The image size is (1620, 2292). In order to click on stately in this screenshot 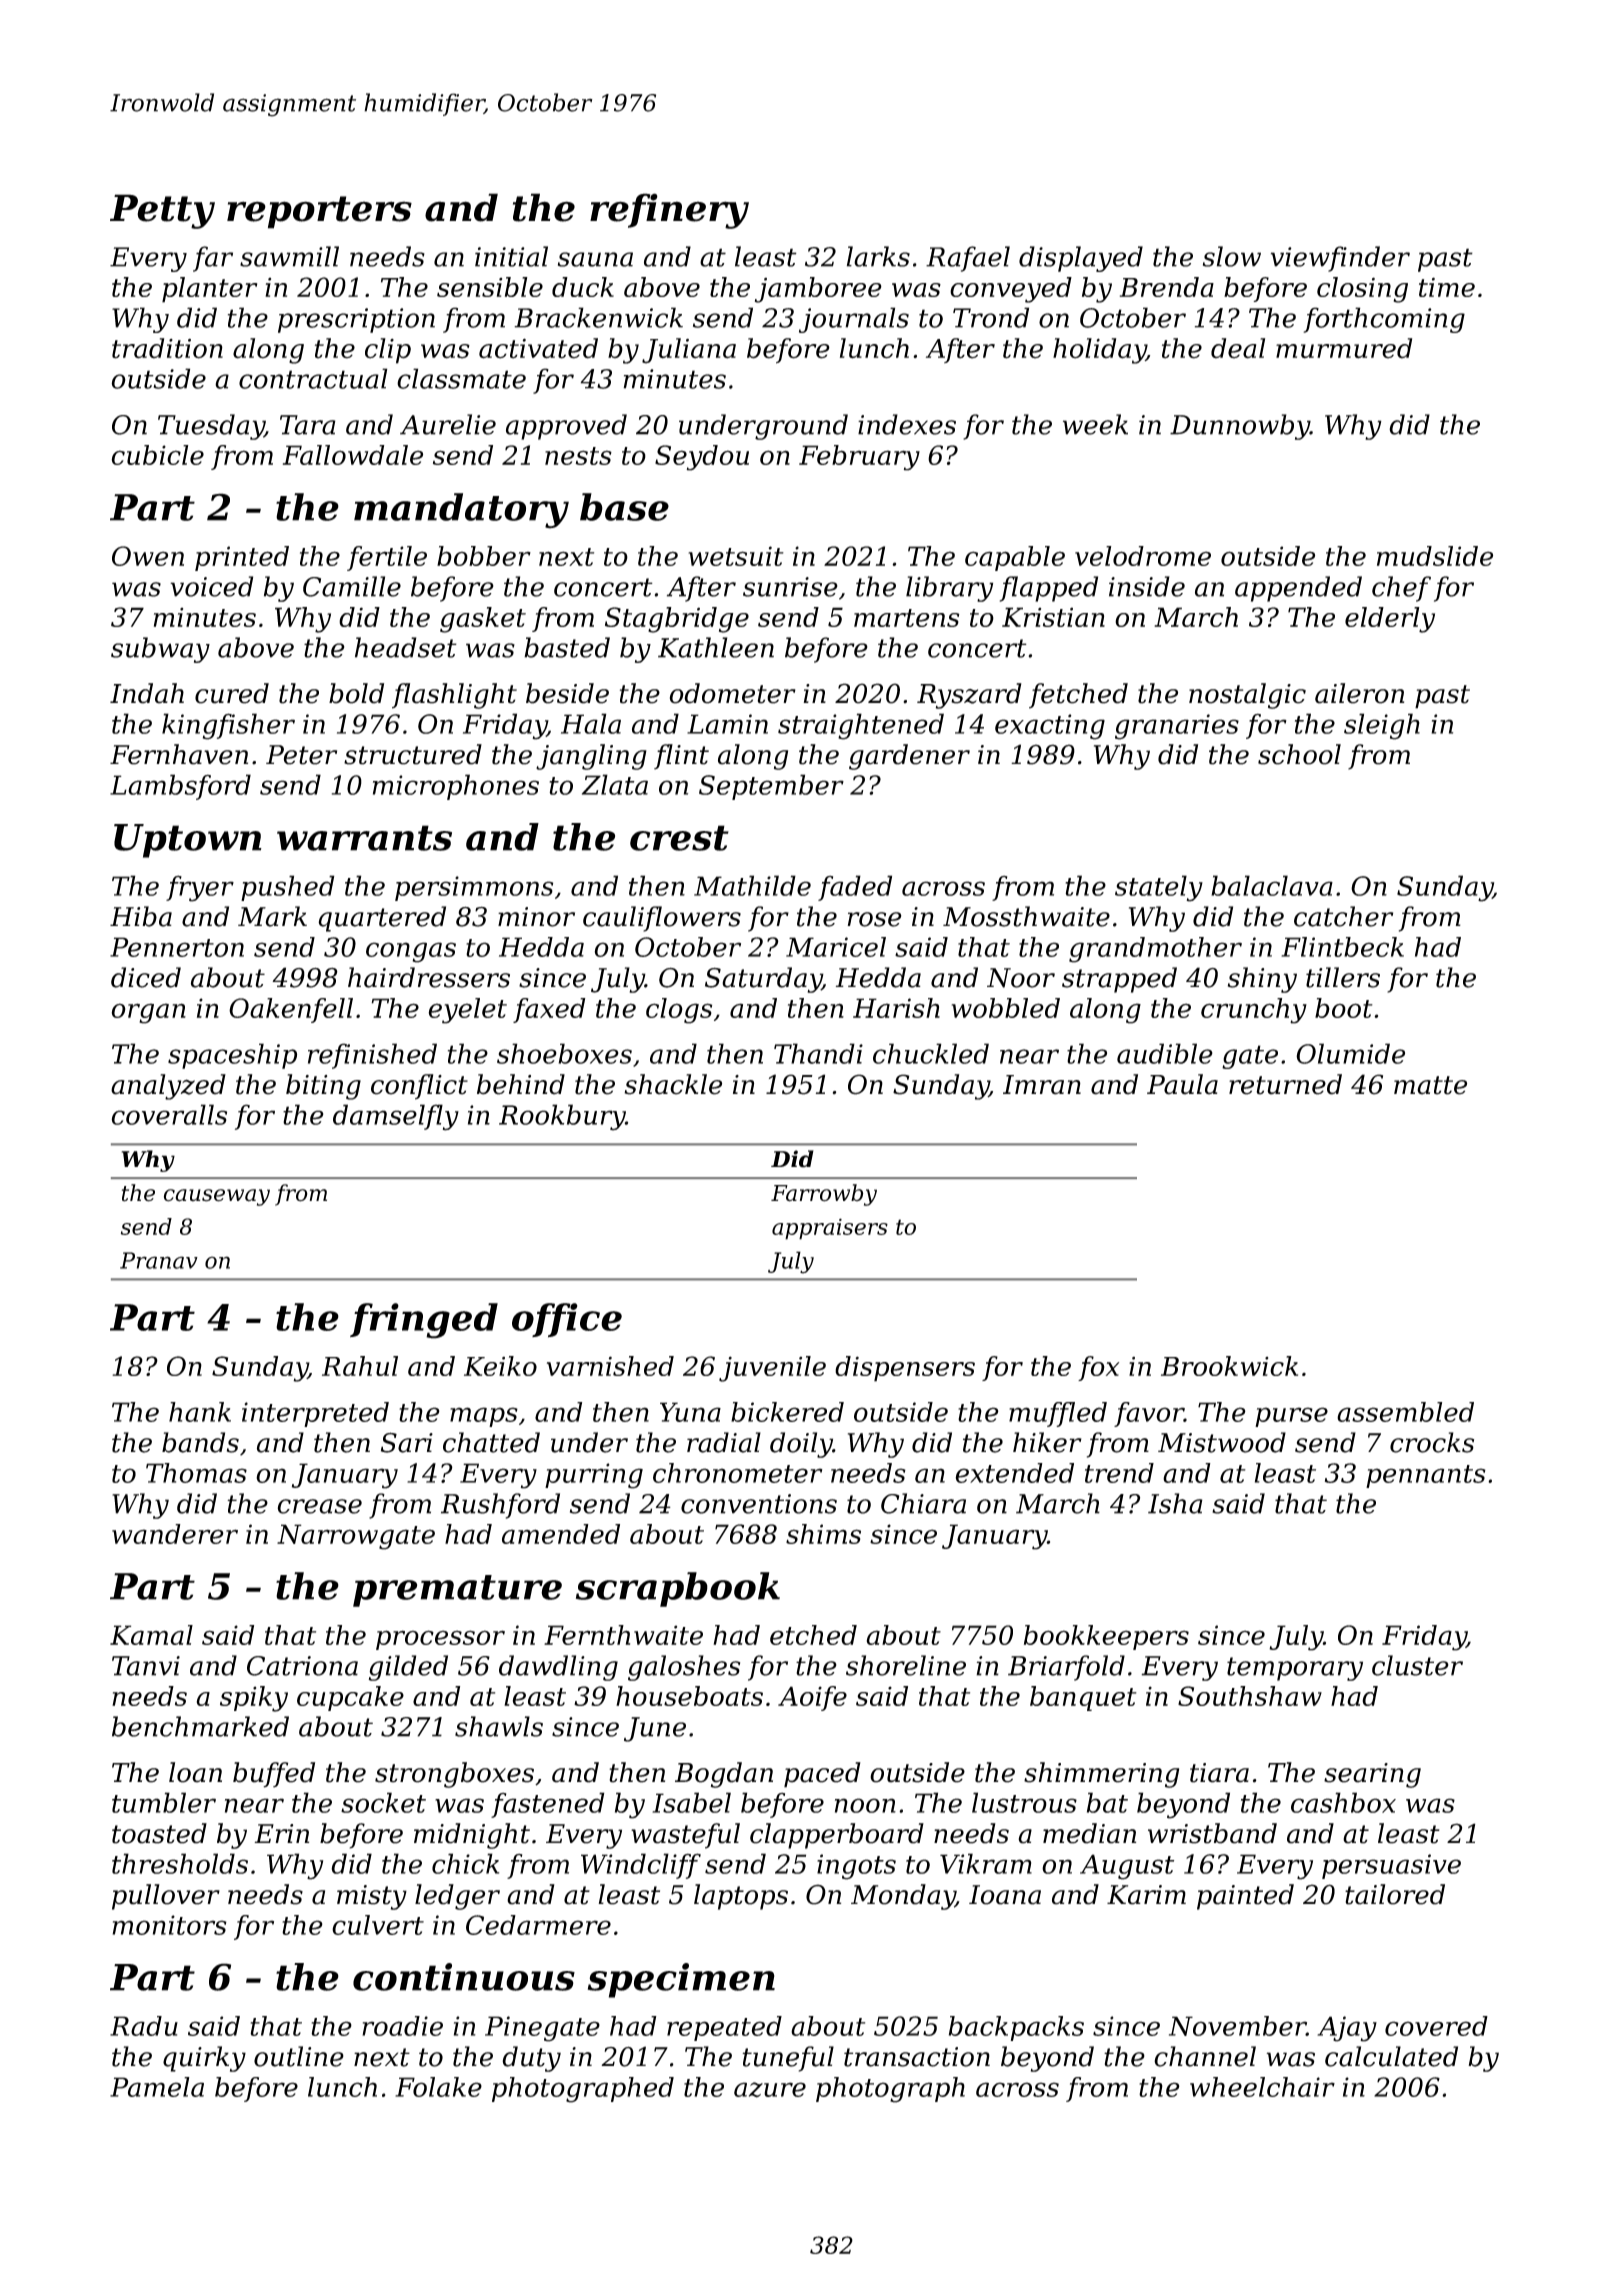, I will do `click(1159, 888)`.
